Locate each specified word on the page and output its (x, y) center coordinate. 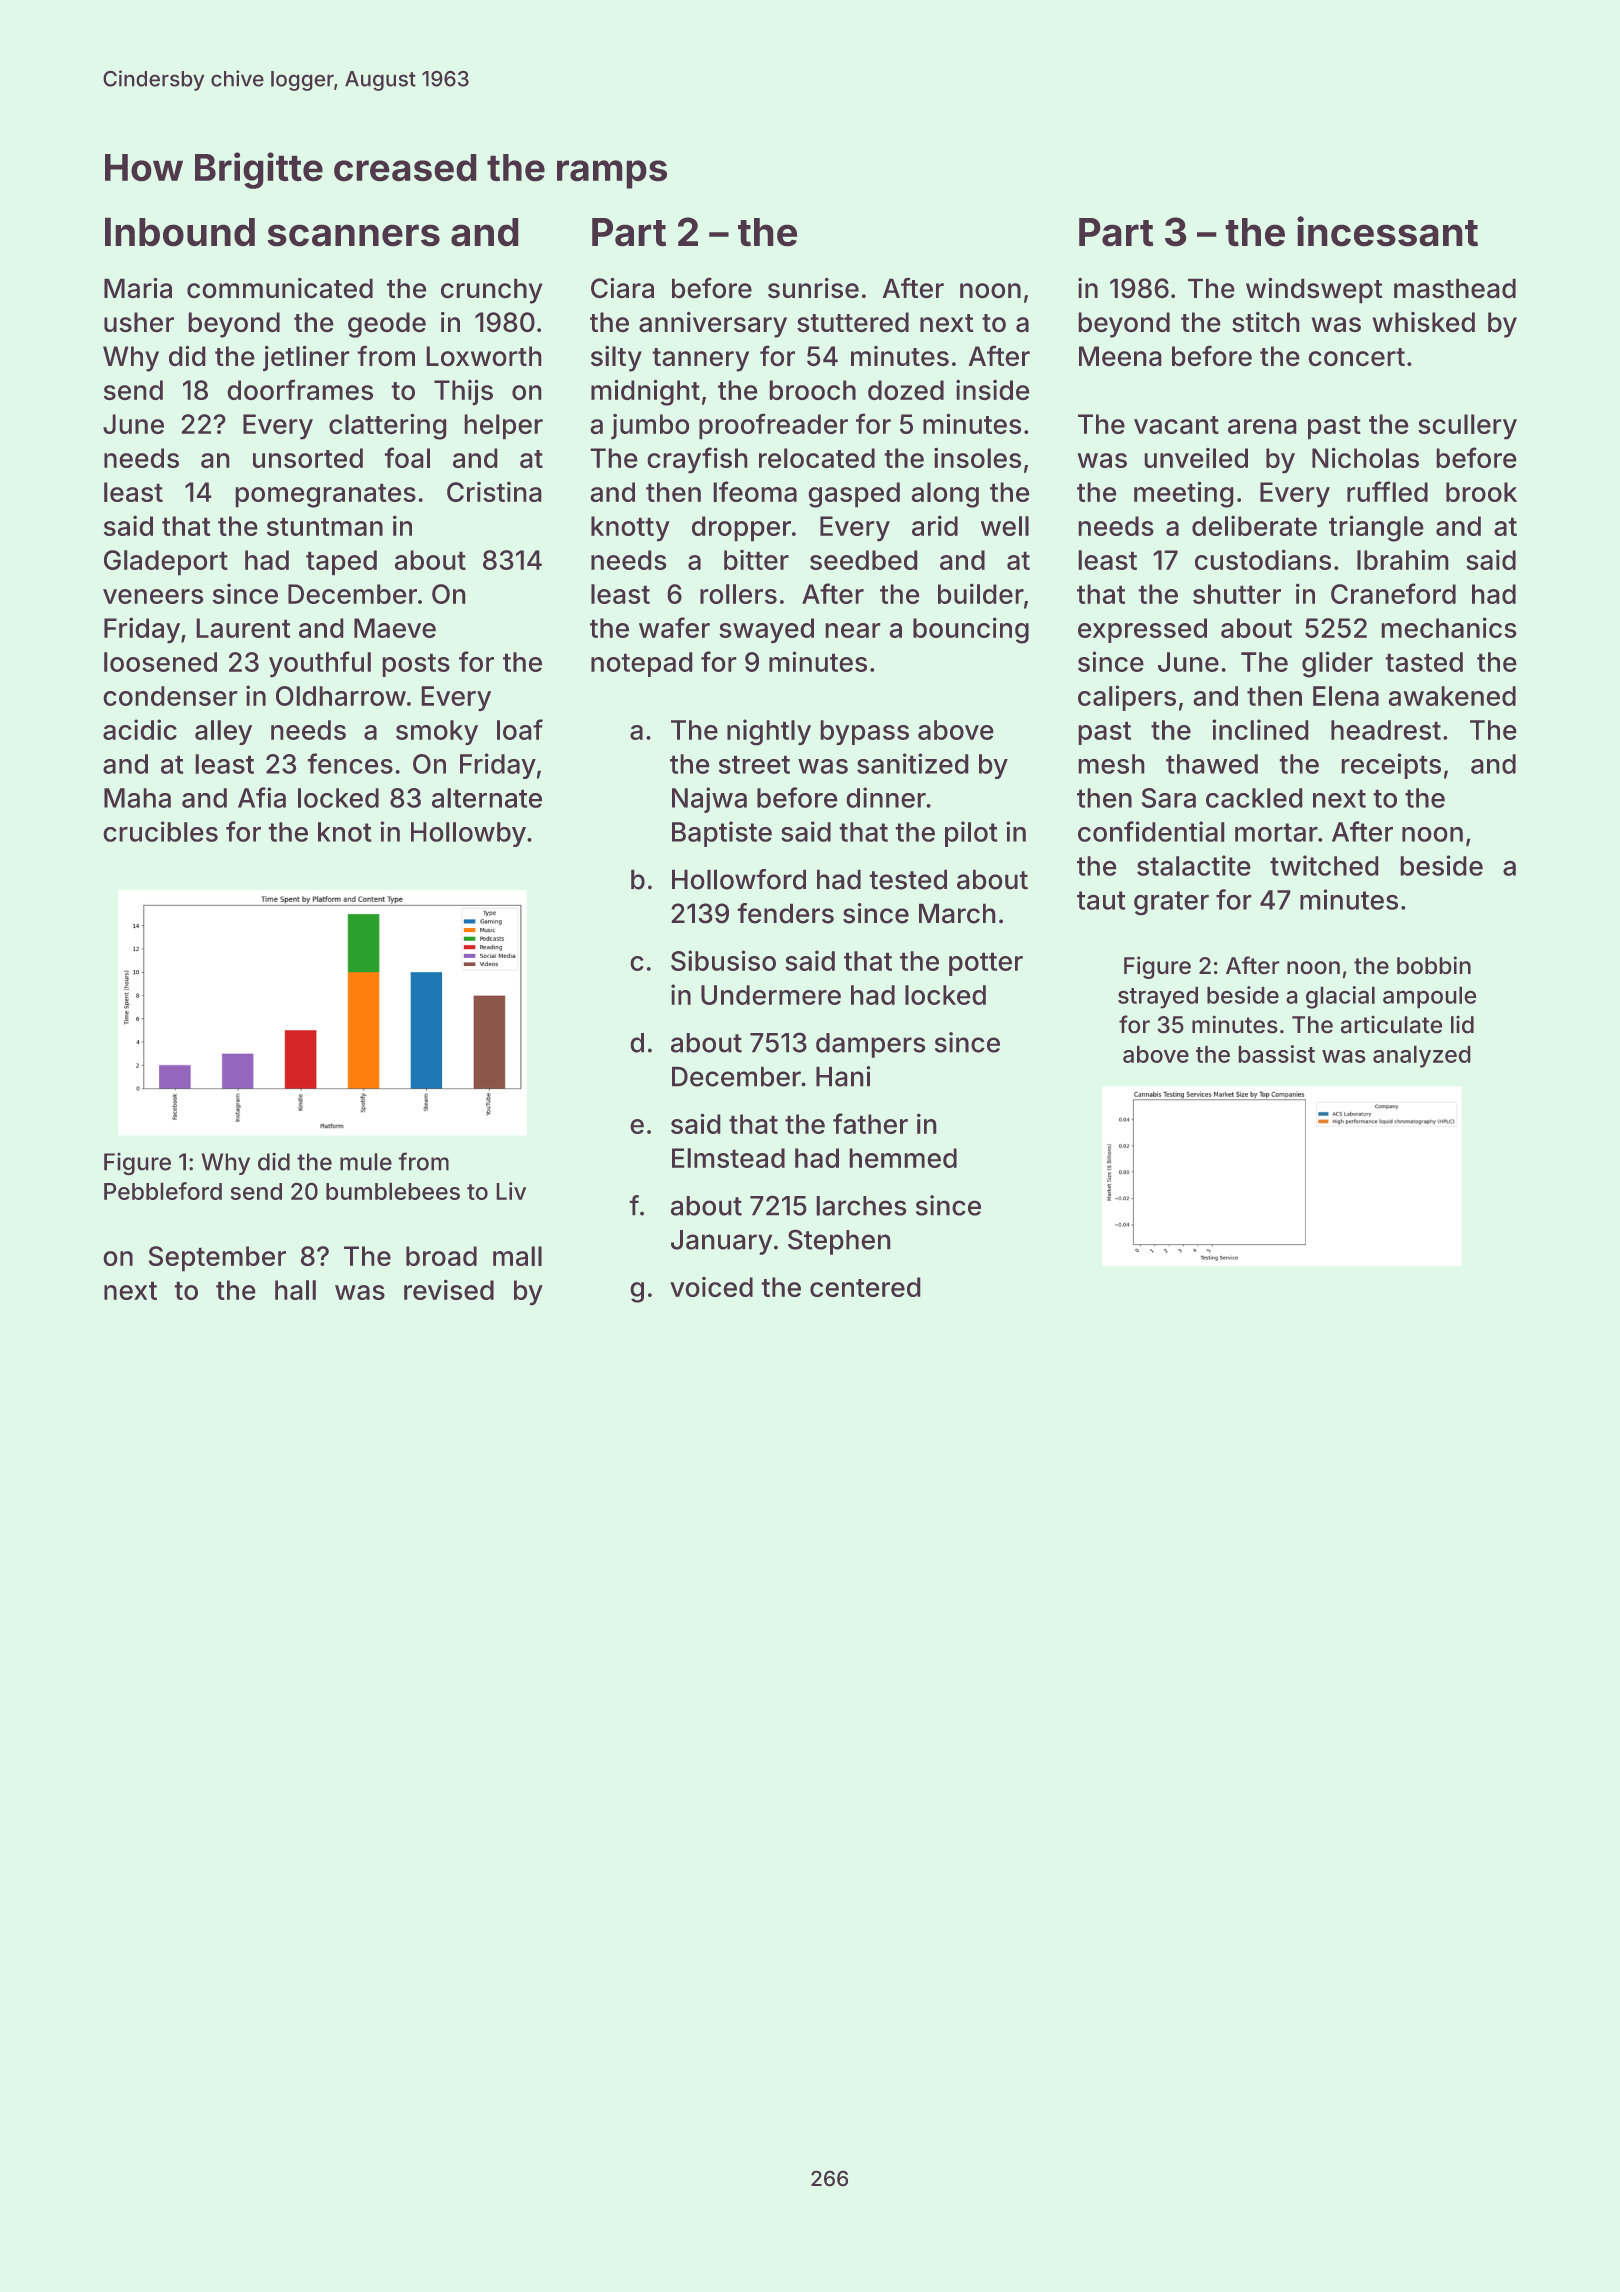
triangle (1376, 529)
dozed (906, 390)
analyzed (1421, 1057)
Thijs (463, 392)
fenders (786, 913)
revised (449, 1290)
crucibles (161, 831)
